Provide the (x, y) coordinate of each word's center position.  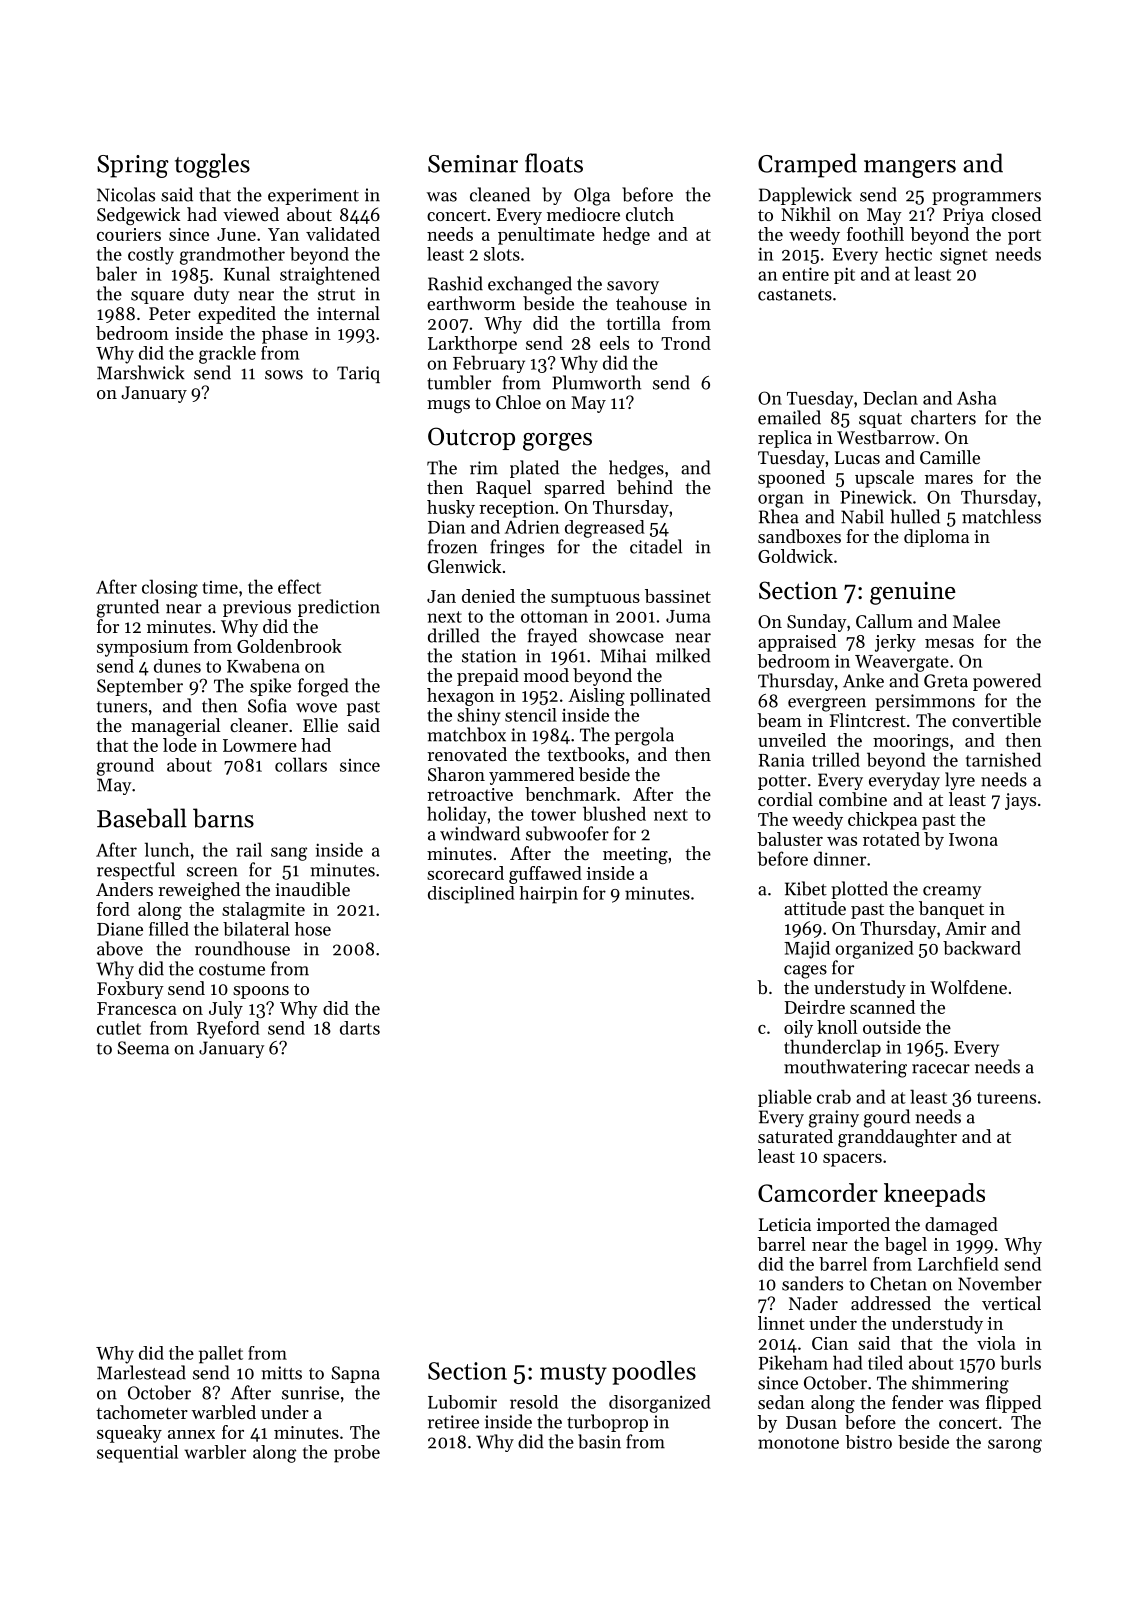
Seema (143, 1048)
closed (1016, 214)
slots (502, 254)
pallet (221, 1355)
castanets (795, 295)
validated (343, 234)
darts (360, 1028)
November (1000, 1283)
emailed (789, 417)
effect (299, 586)
